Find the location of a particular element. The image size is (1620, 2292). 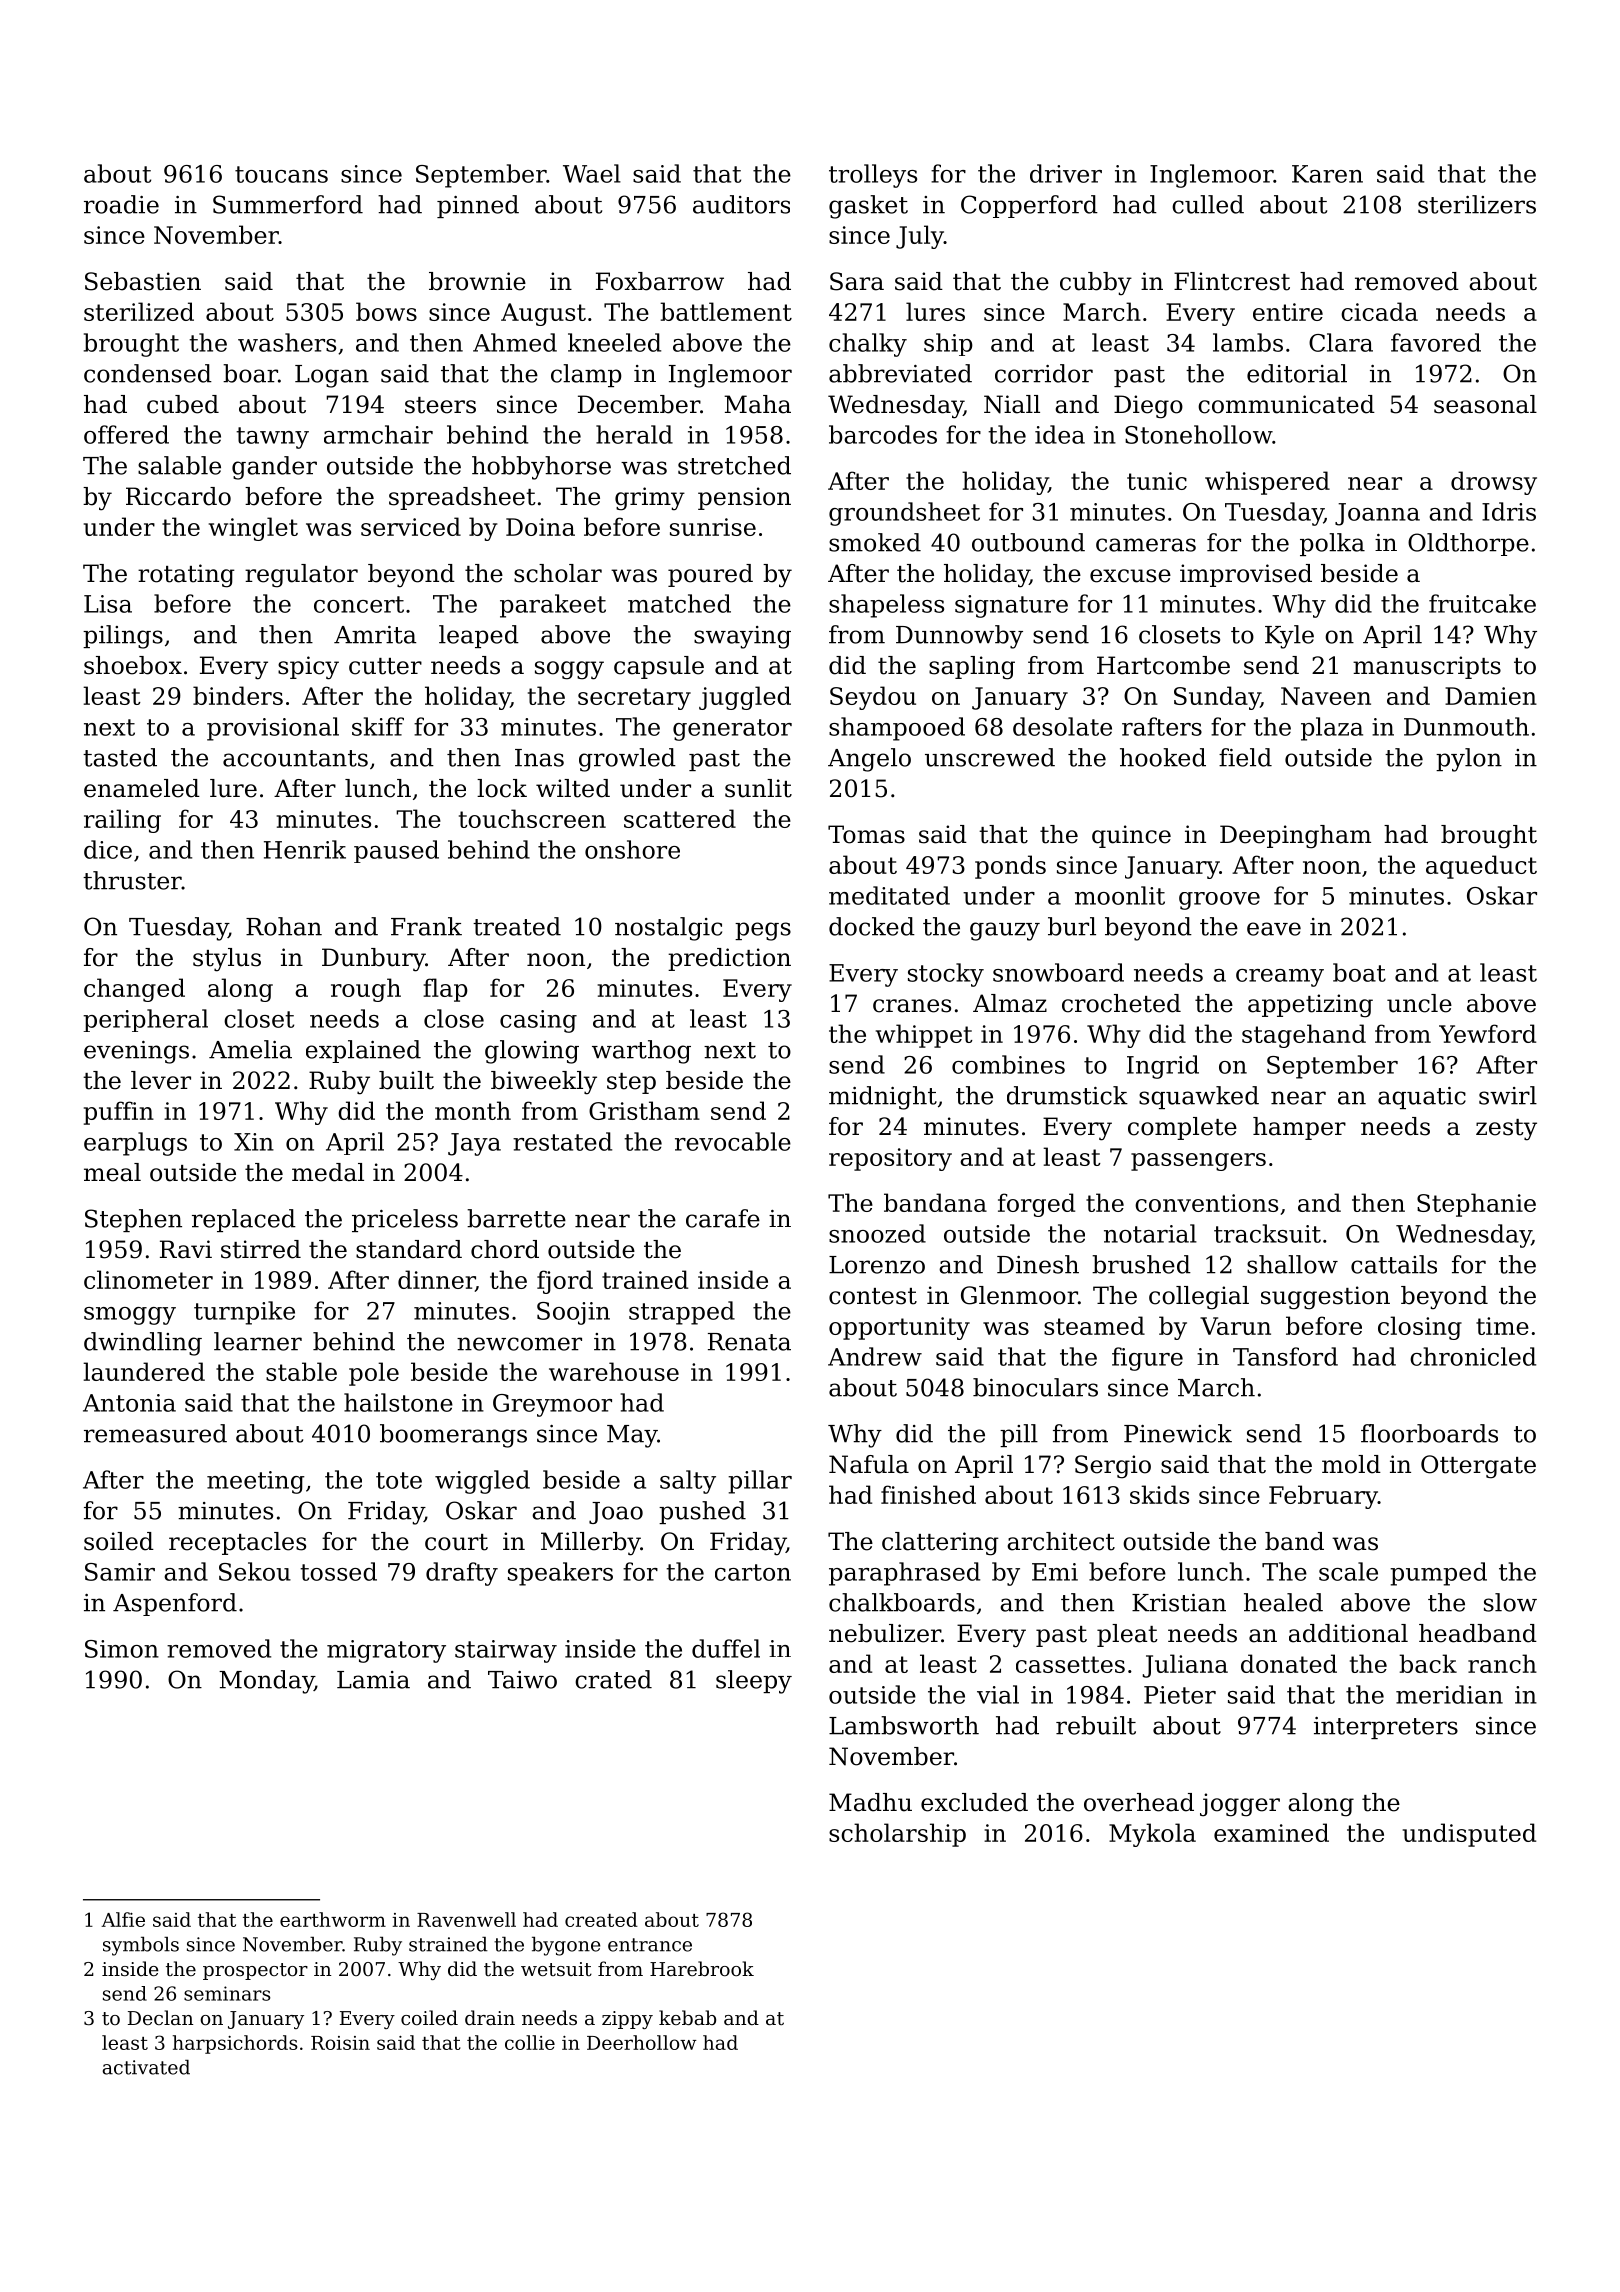

evenings is located at coordinates (136, 1052).
